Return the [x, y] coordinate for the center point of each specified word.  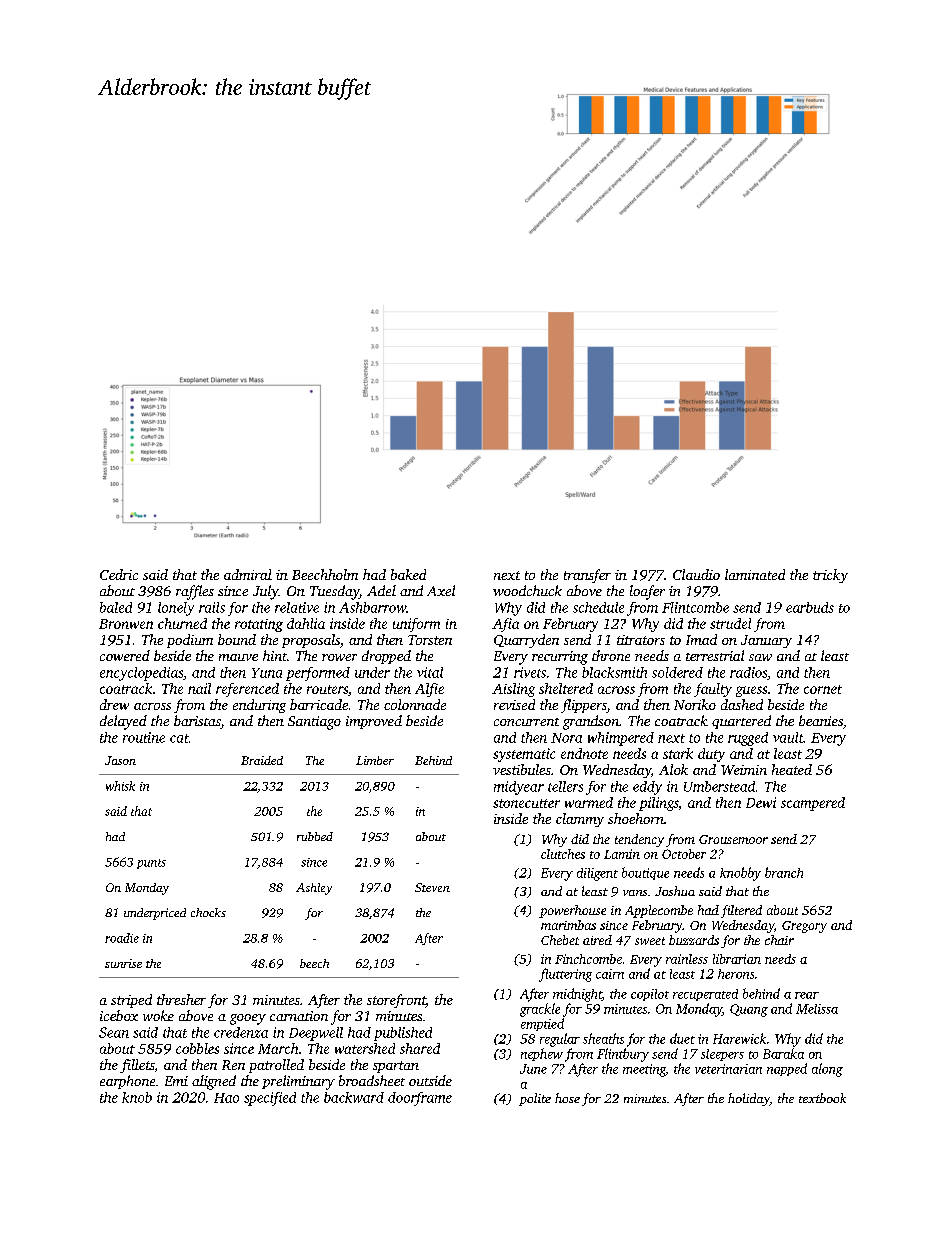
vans [635, 893]
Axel [441, 590]
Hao [226, 1098]
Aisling [513, 690]
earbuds [810, 607]
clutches [563, 854]
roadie [122, 938]
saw [760, 657]
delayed [123, 722]
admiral [248, 574]
